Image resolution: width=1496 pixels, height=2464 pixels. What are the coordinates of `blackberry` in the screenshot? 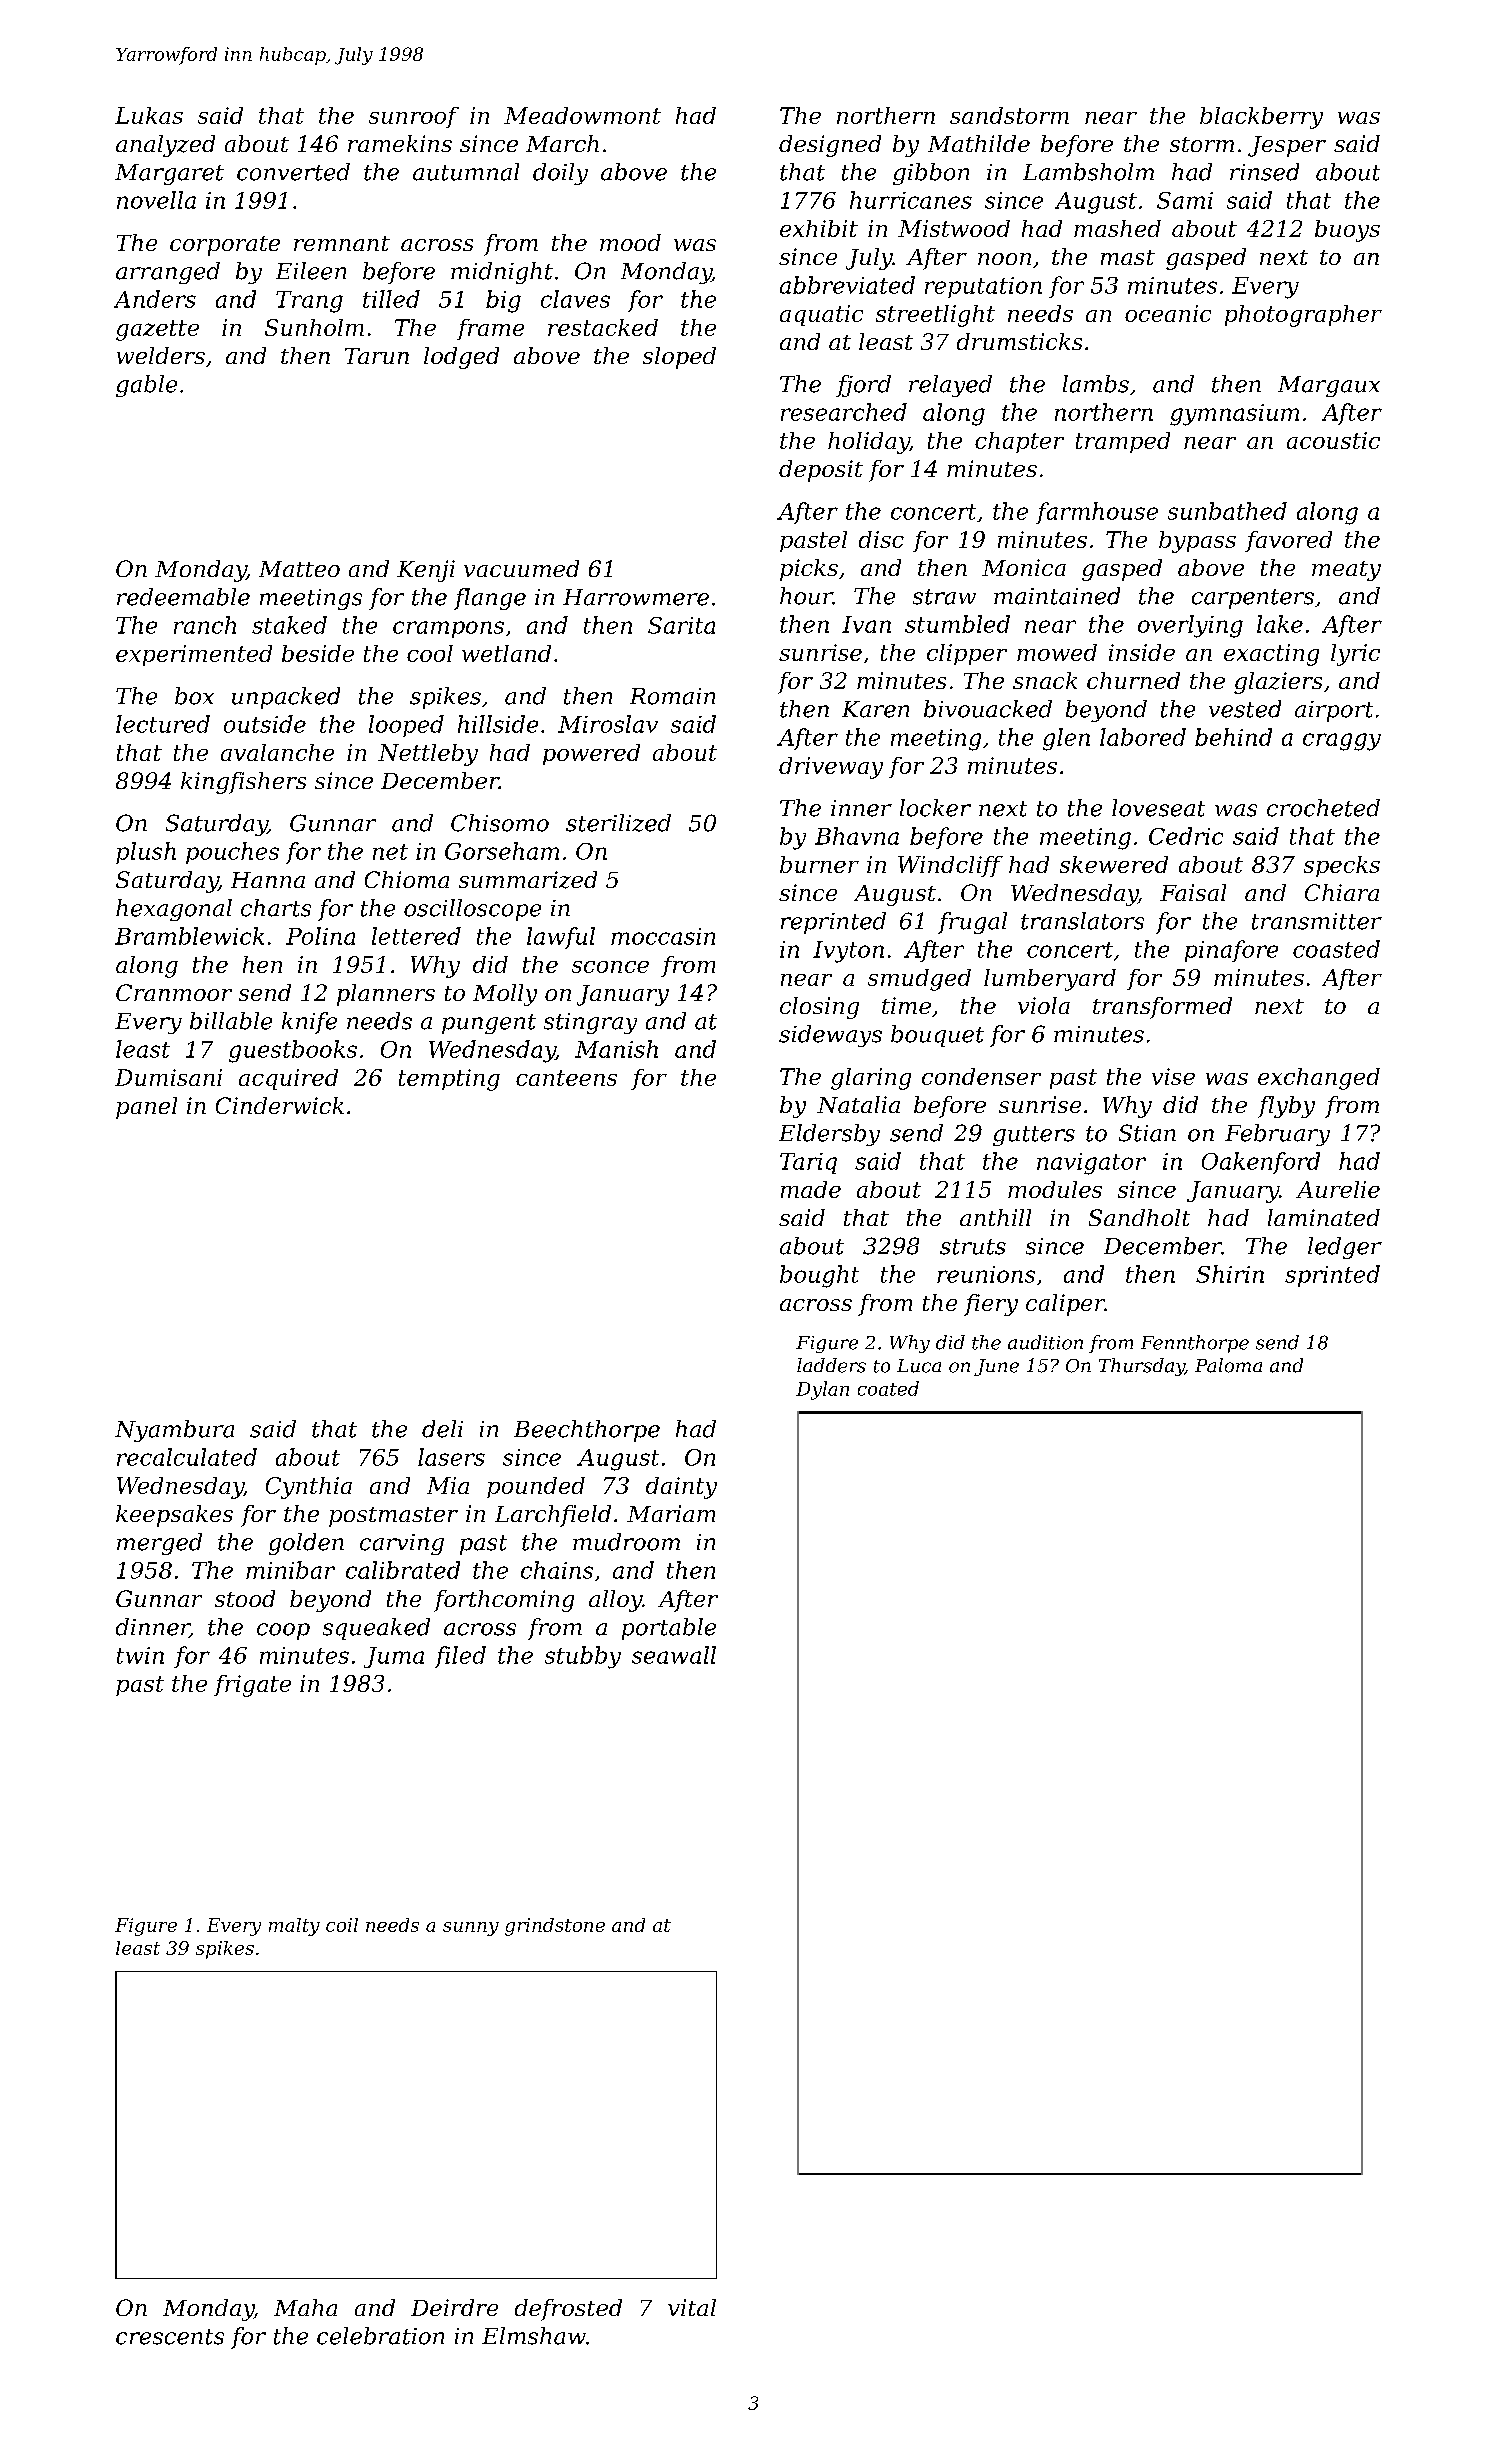 It's located at (1261, 118).
